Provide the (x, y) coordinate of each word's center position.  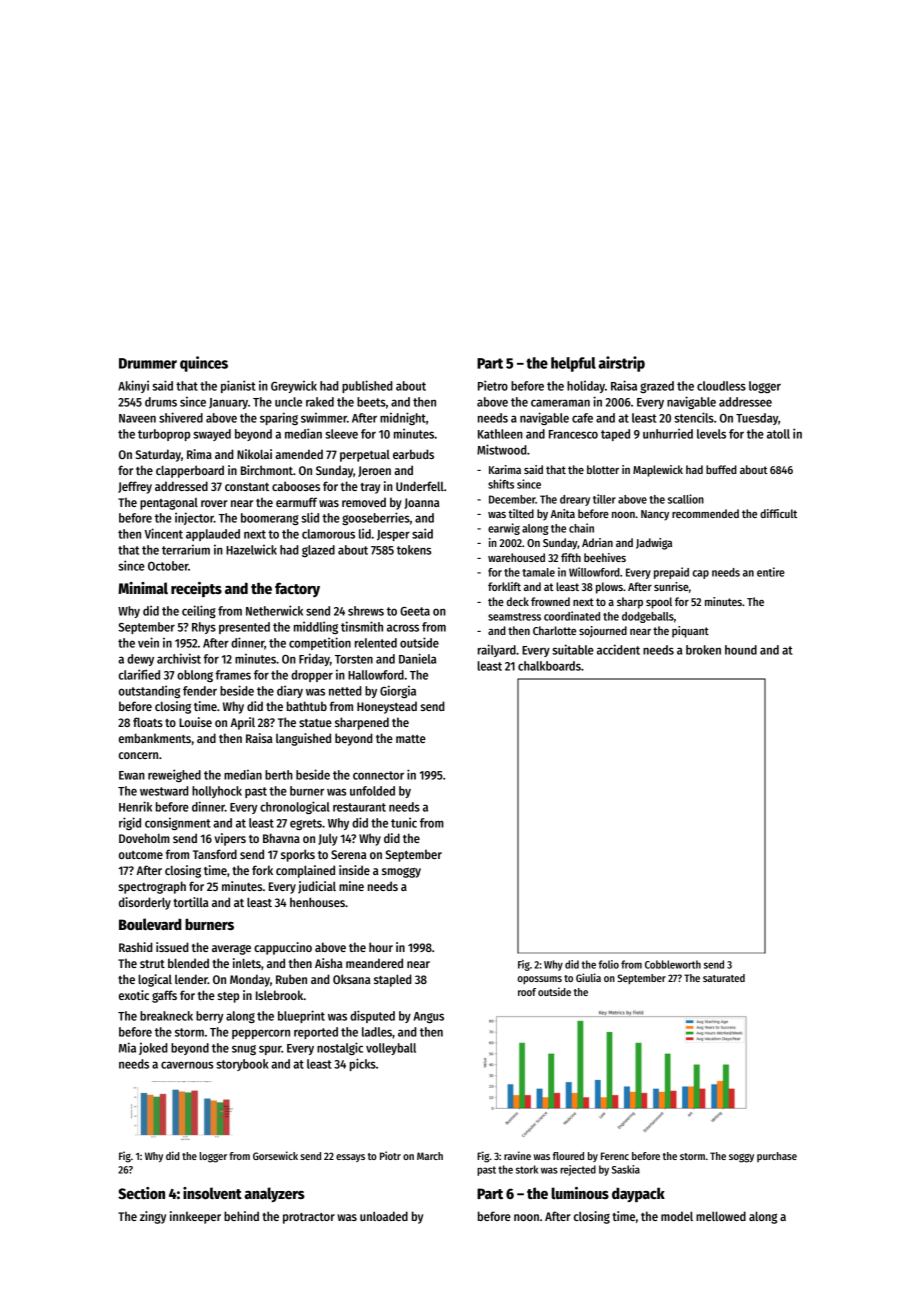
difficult (778, 513)
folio (609, 964)
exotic (134, 995)
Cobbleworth (673, 964)
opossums (539, 980)
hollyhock (217, 792)
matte (411, 739)
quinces (204, 364)
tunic (404, 822)
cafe (582, 418)
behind (241, 1216)
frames (233, 675)
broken (703, 650)
